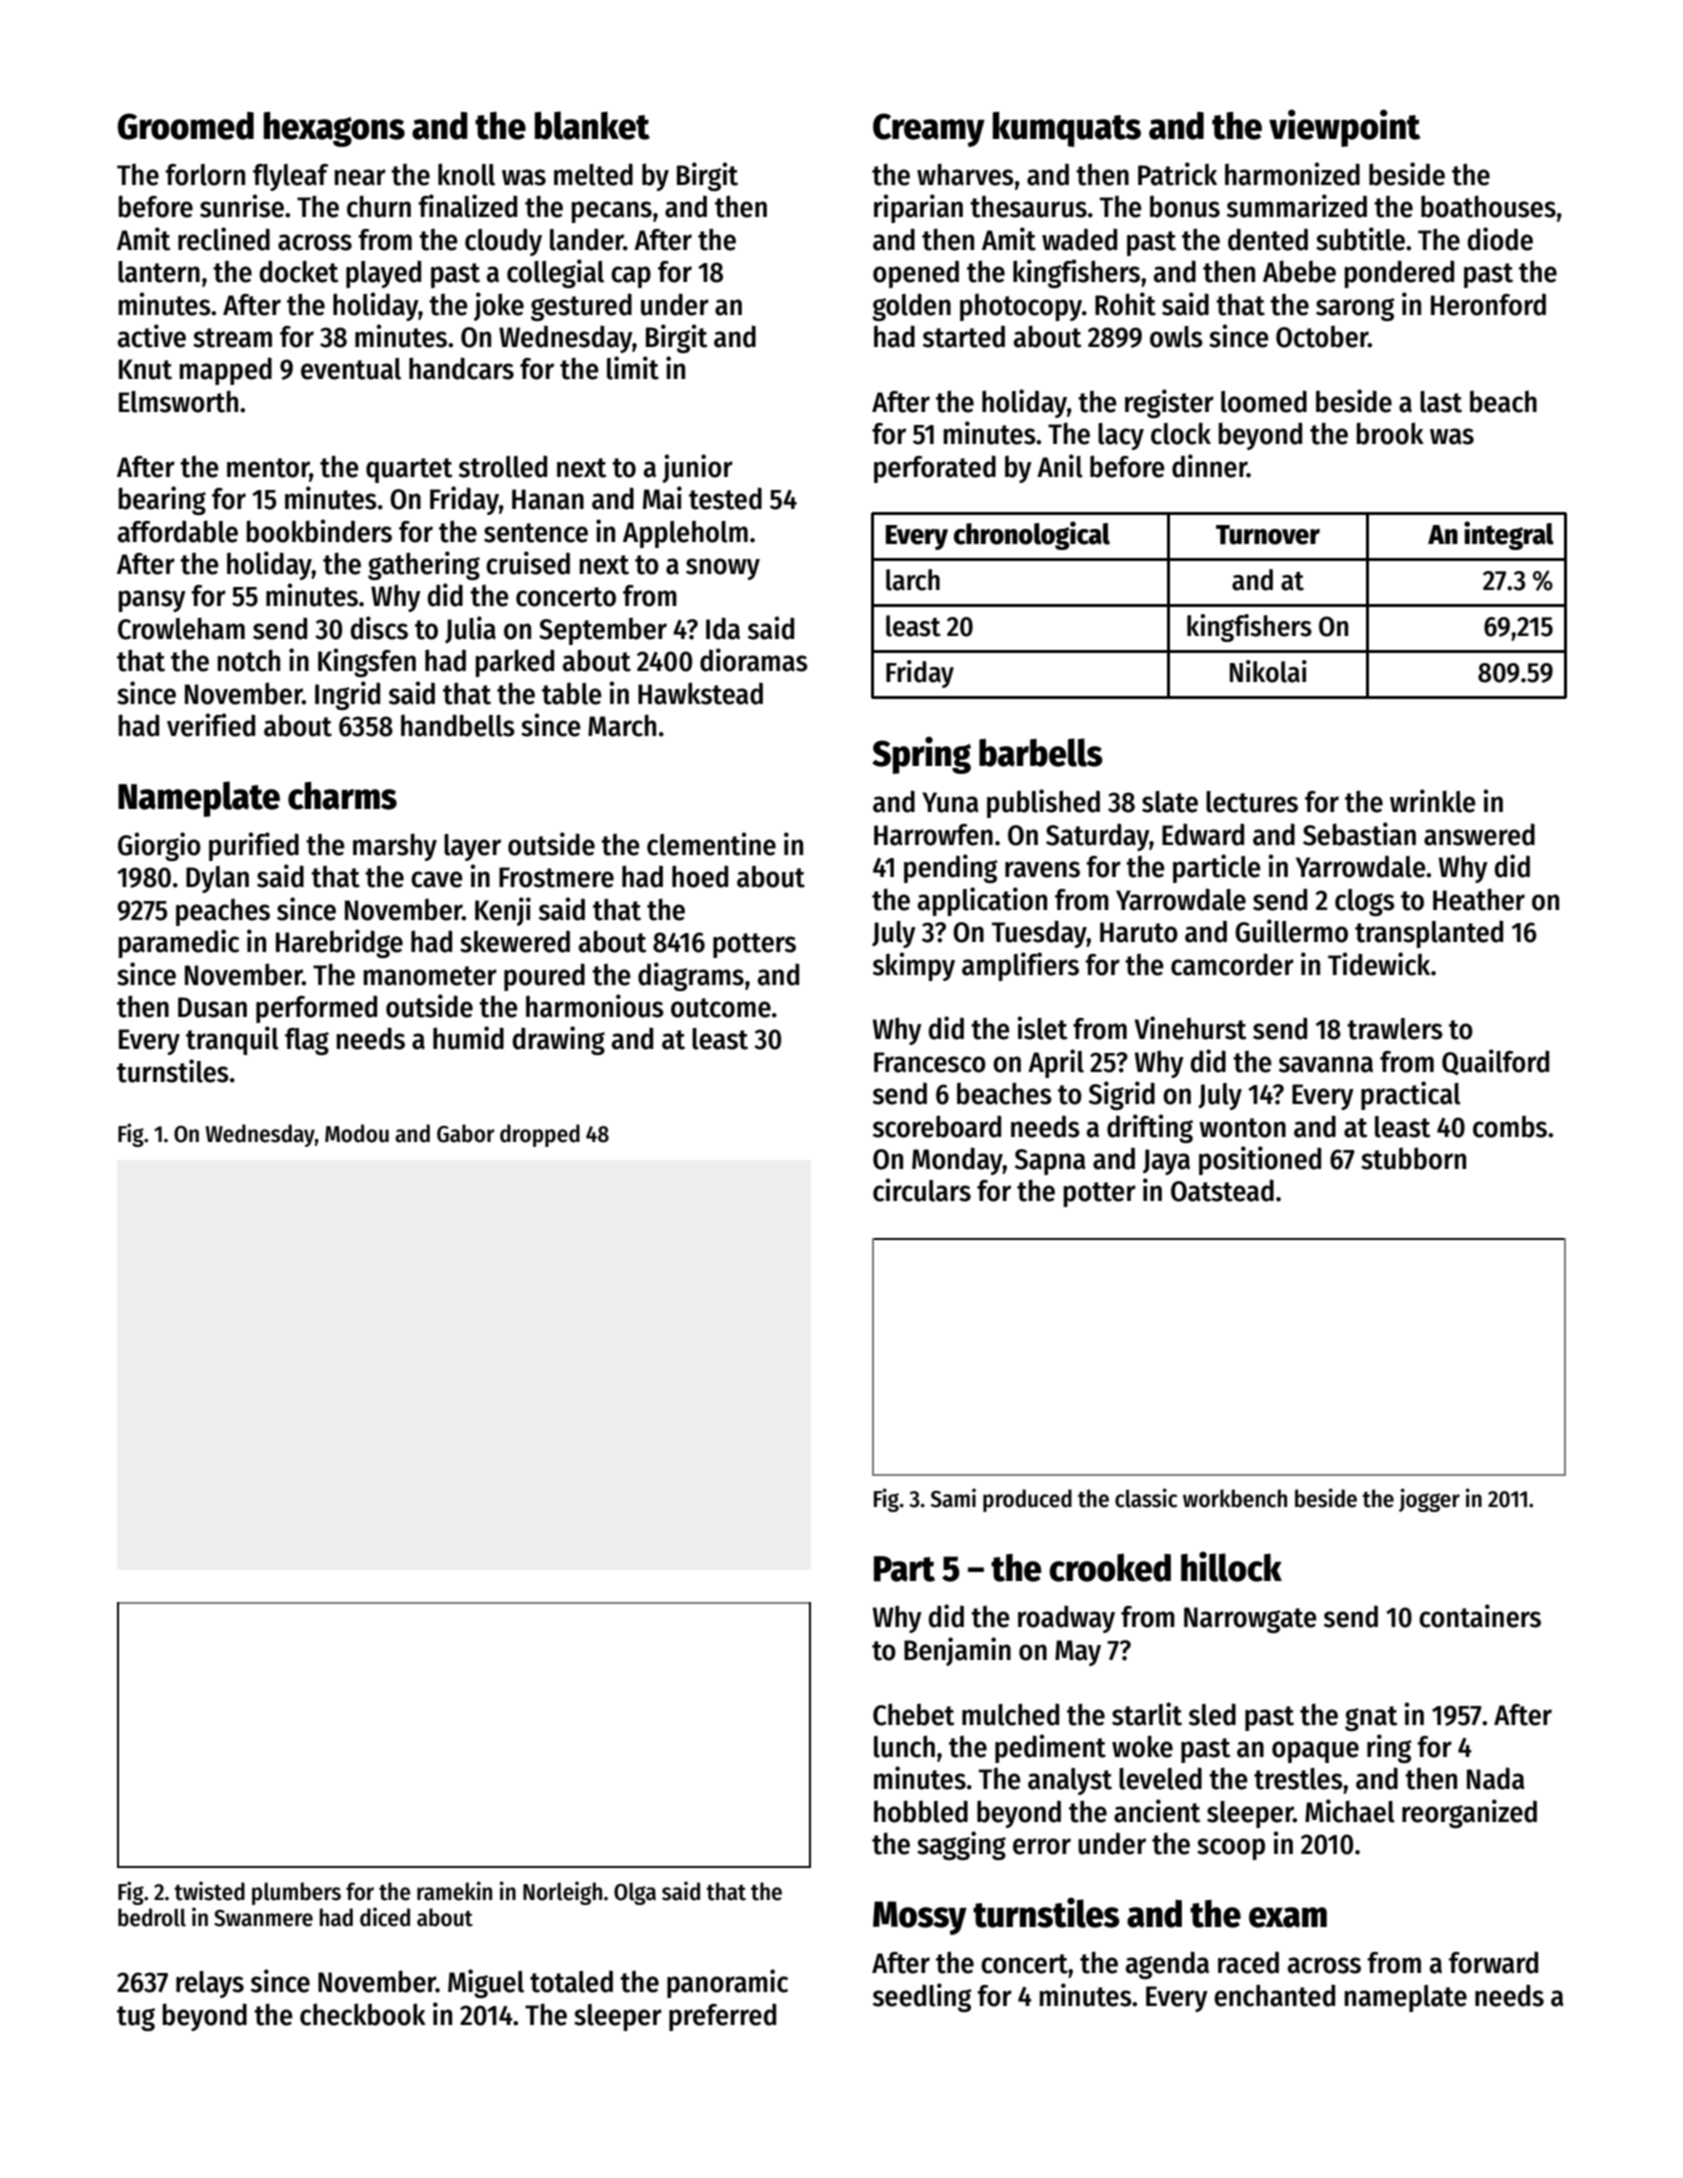 This screenshot has height=2178, width=1683. I want to click on Gabor, so click(465, 1133).
